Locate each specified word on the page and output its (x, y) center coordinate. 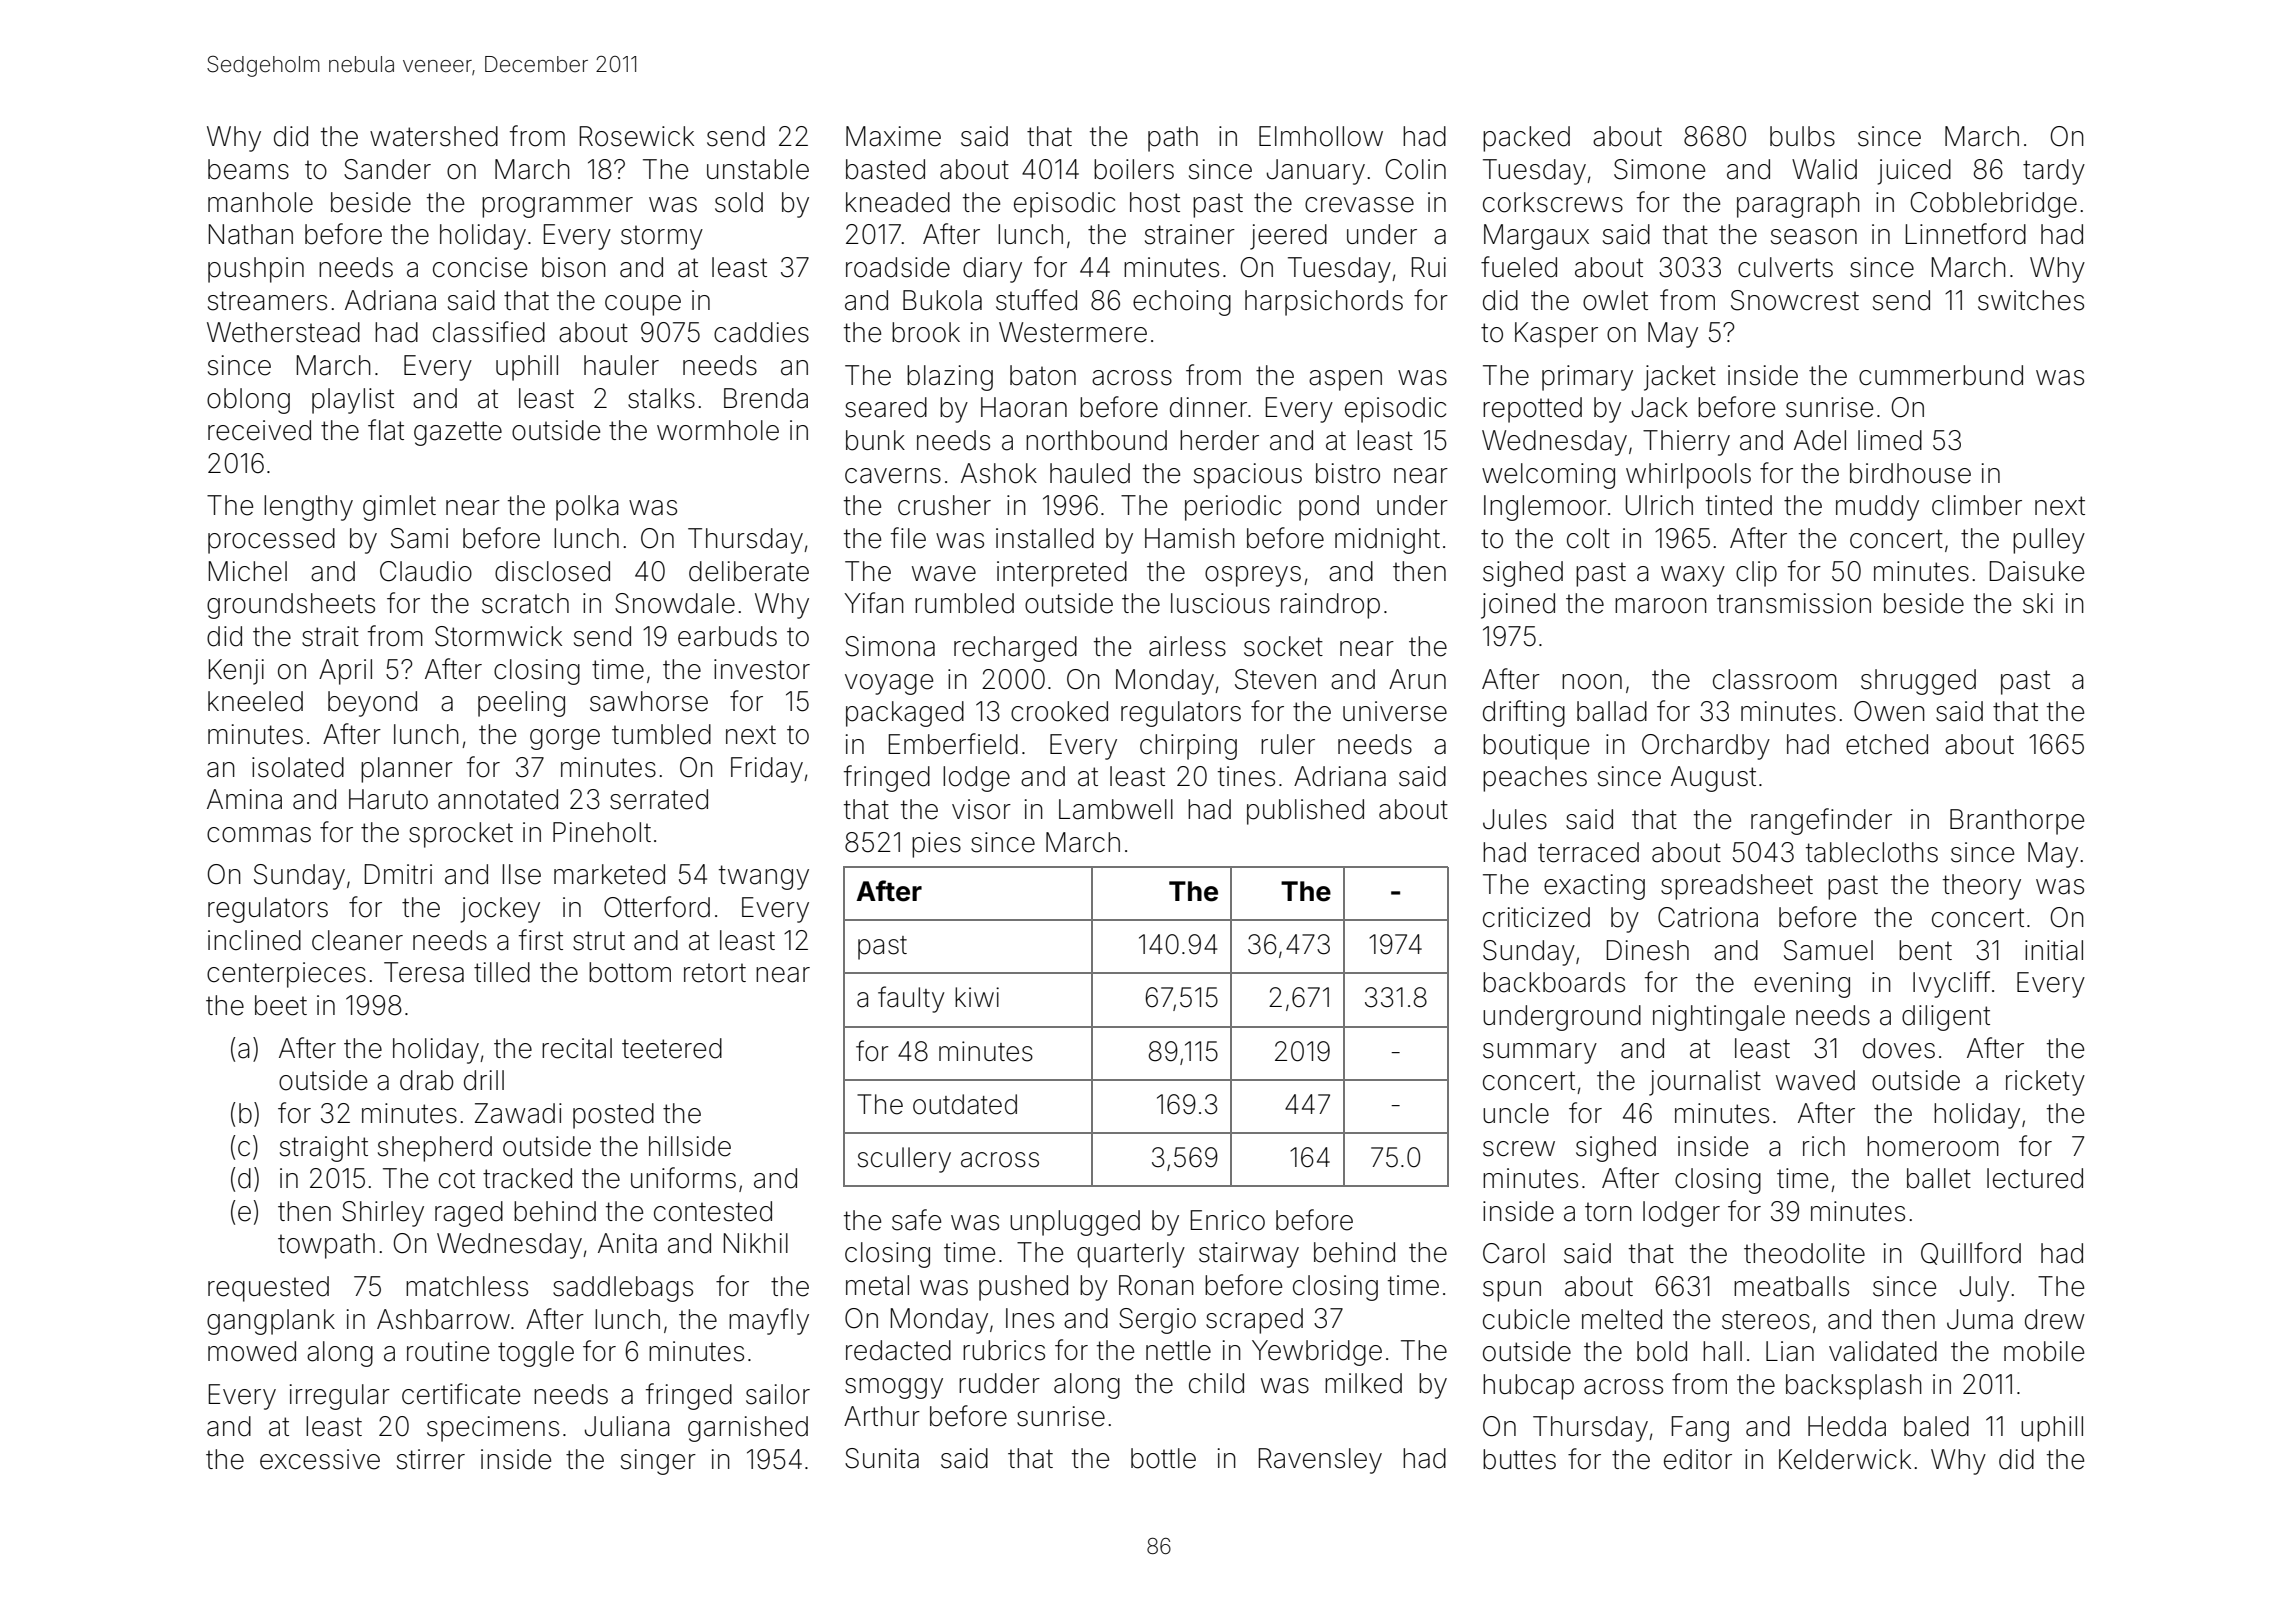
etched (1887, 744)
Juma (1980, 1319)
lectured (2035, 1178)
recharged (1015, 649)
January (1316, 172)
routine (448, 1351)
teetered (672, 1048)
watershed (434, 136)
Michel (248, 571)
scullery (904, 1160)
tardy (2054, 172)
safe (916, 1220)
